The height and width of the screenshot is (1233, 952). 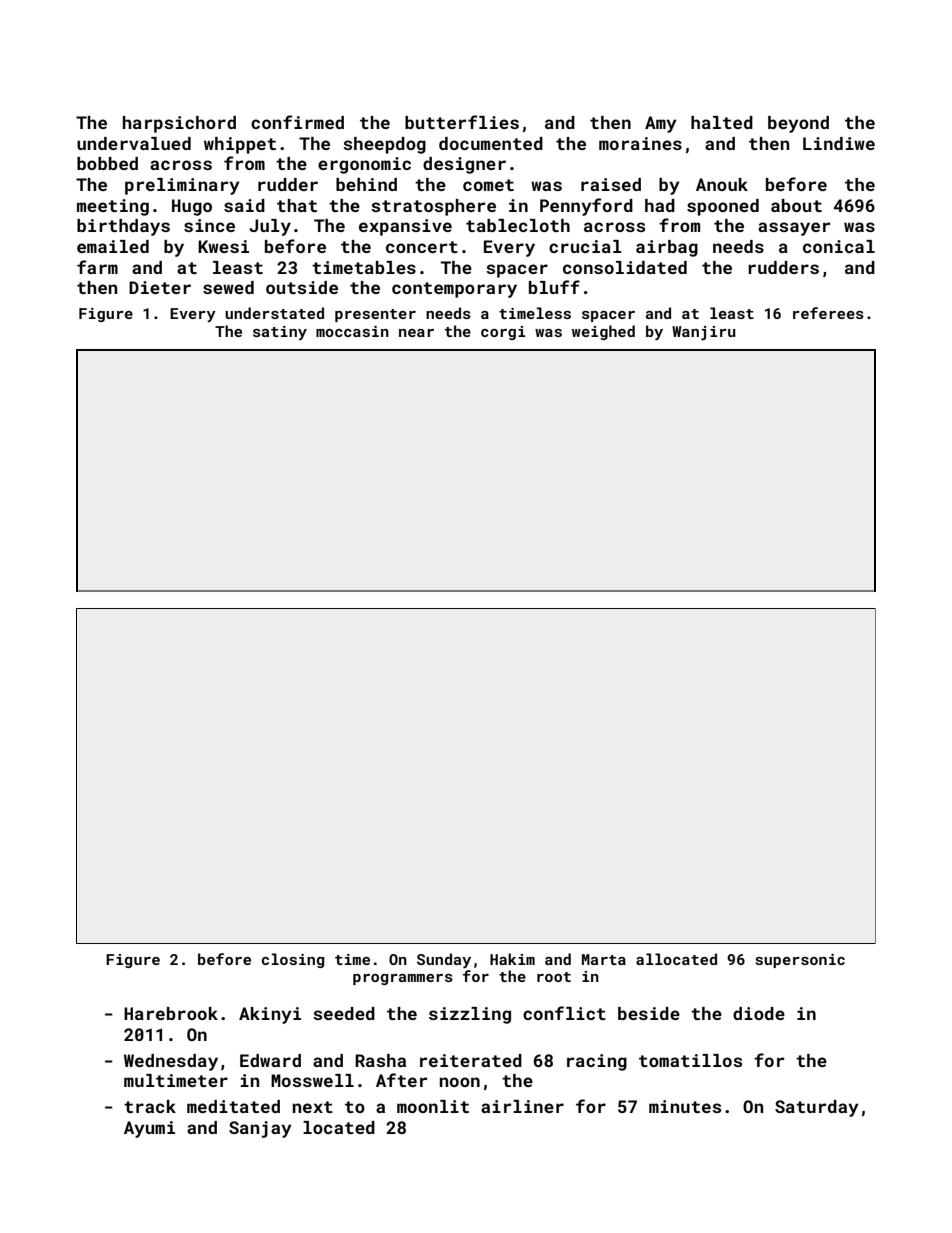 What do you see at coordinates (293, 960) in the screenshot?
I see `closing` at bounding box center [293, 960].
